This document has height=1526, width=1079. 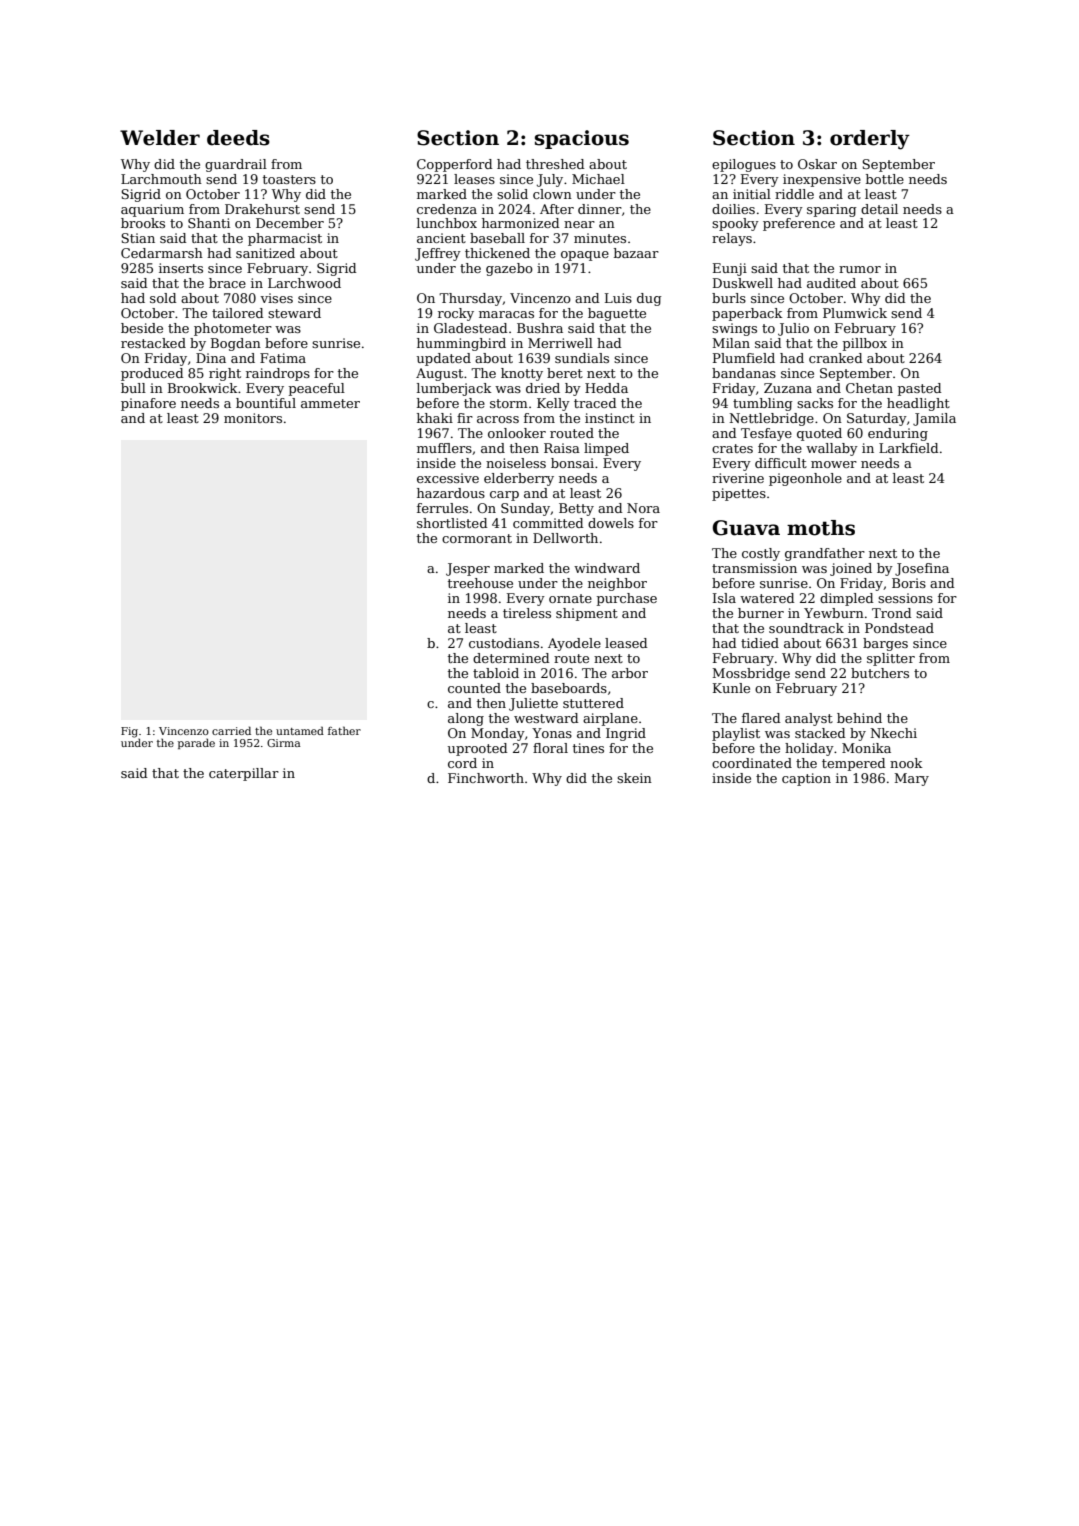 What do you see at coordinates (553, 404) in the document?
I see `Kelly` at bounding box center [553, 404].
